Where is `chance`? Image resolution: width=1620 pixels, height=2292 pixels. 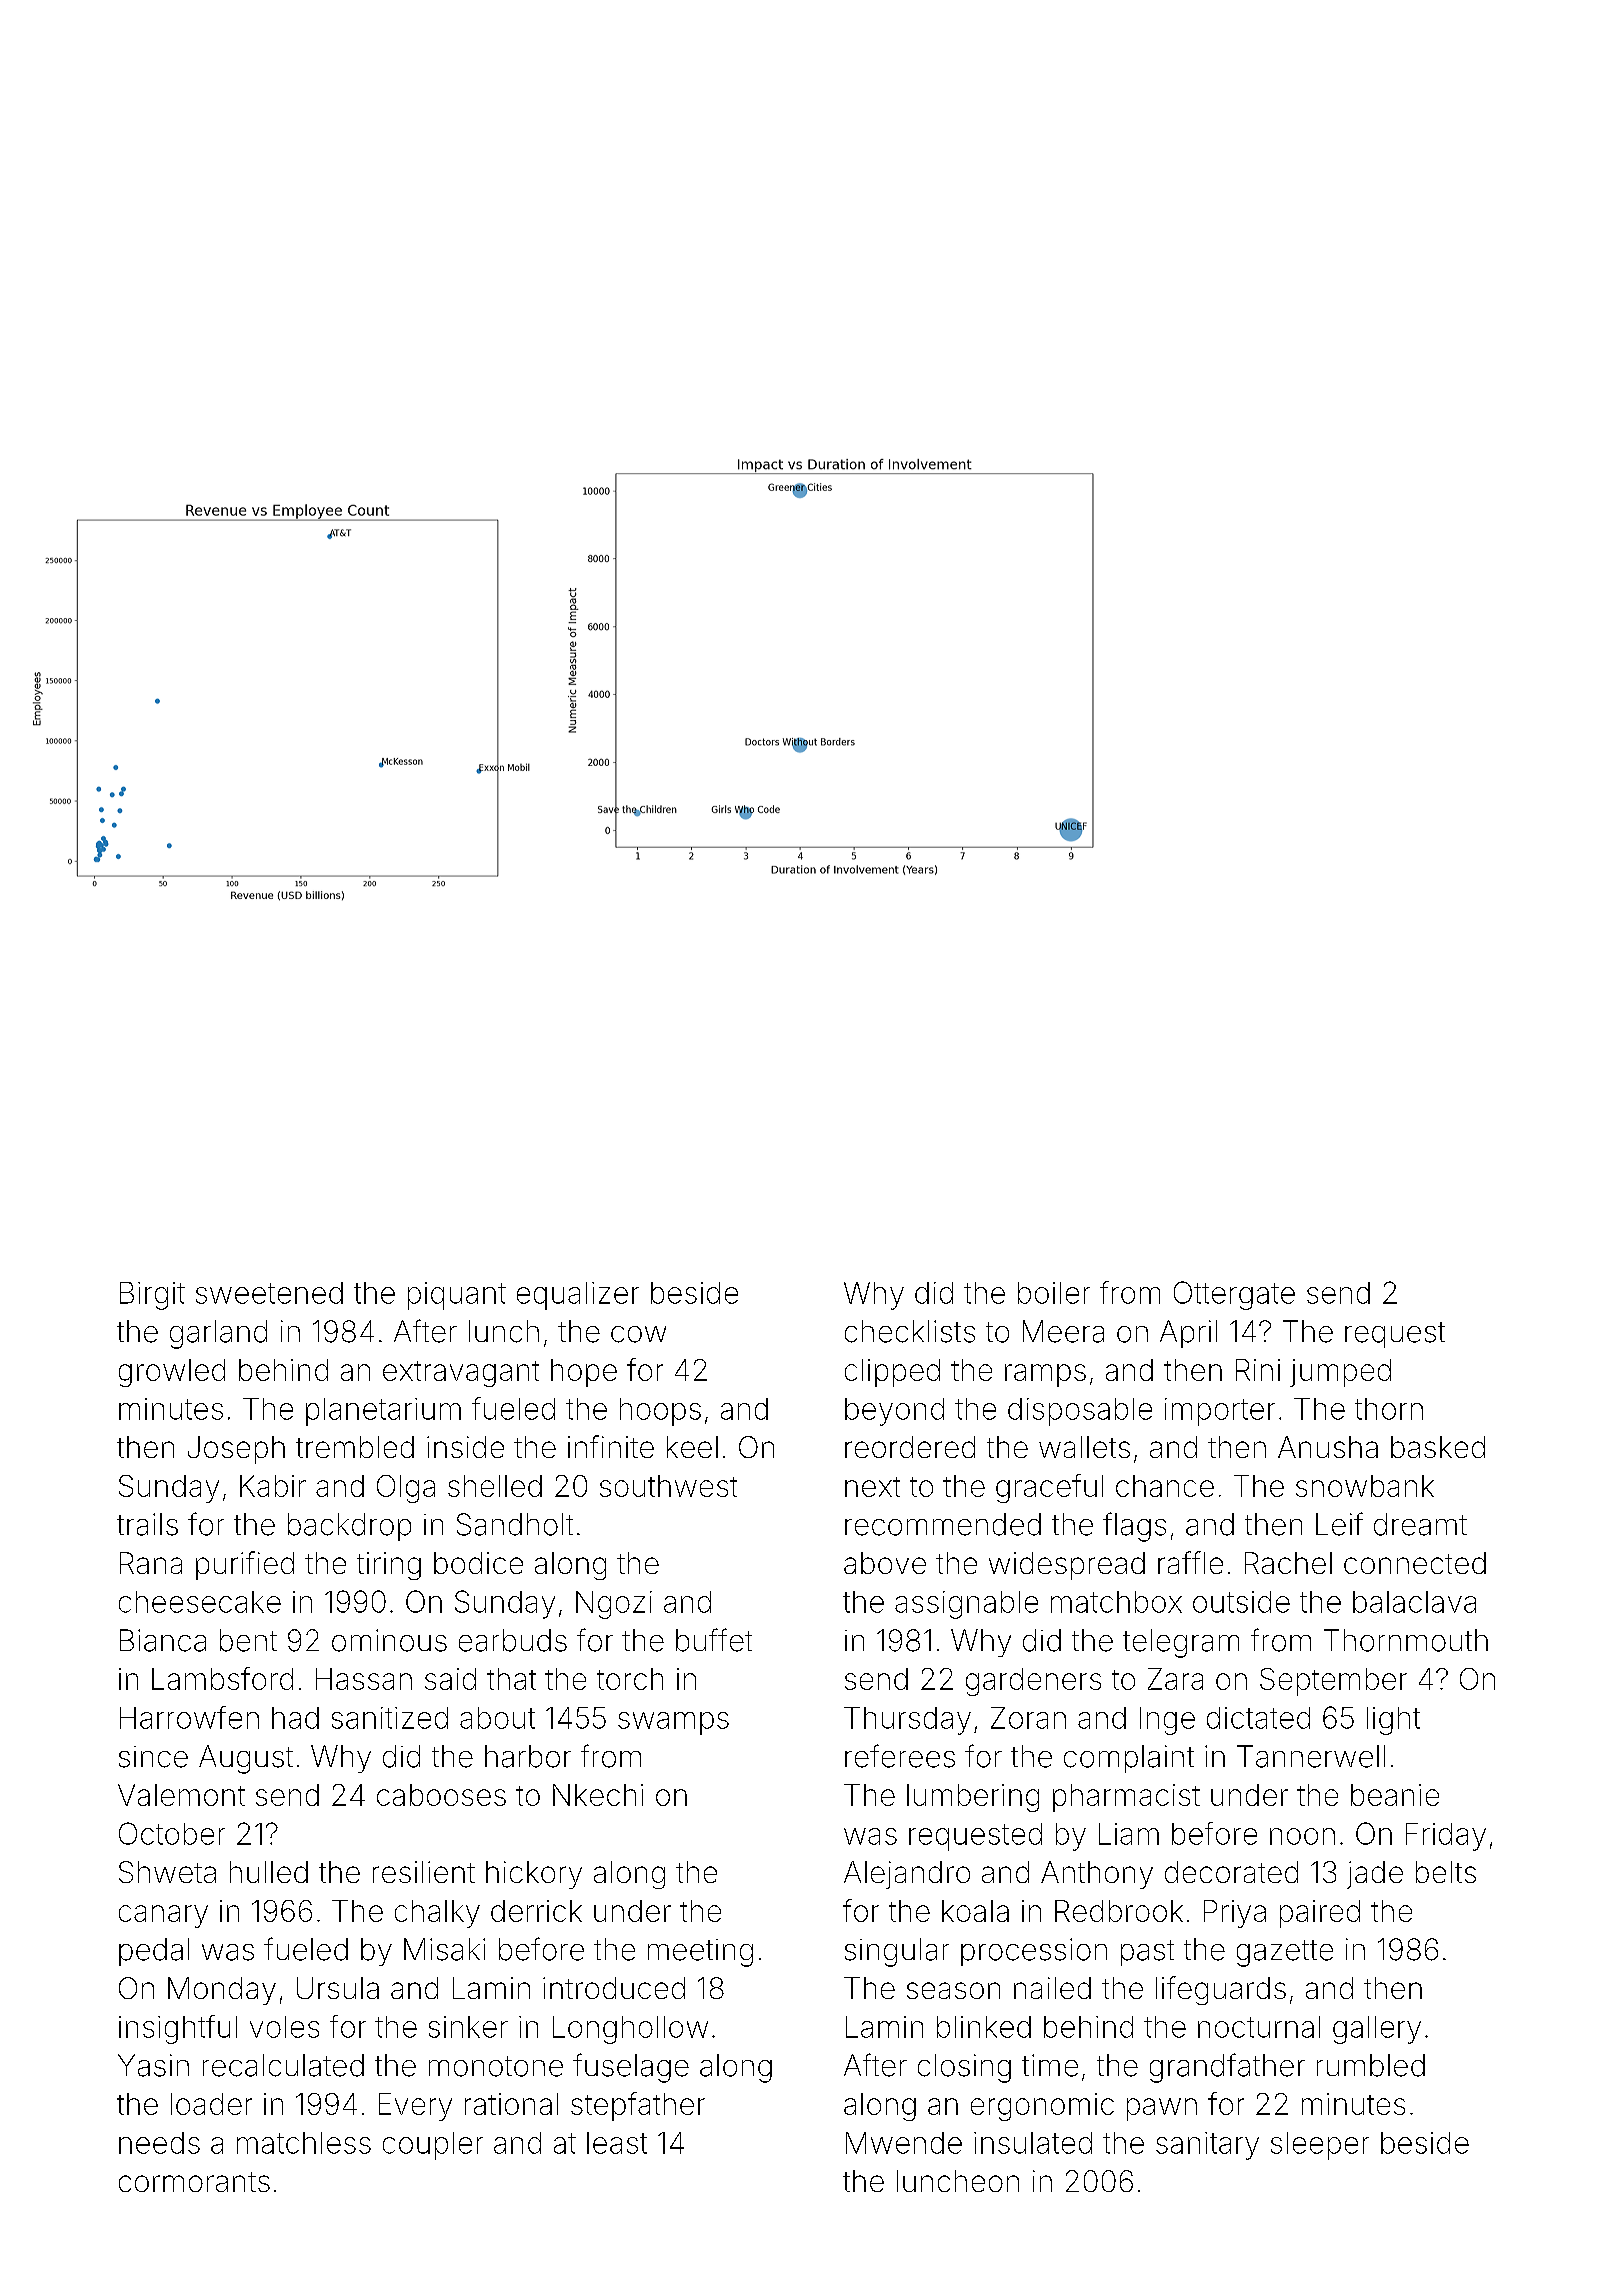 chance is located at coordinates (1165, 1486).
